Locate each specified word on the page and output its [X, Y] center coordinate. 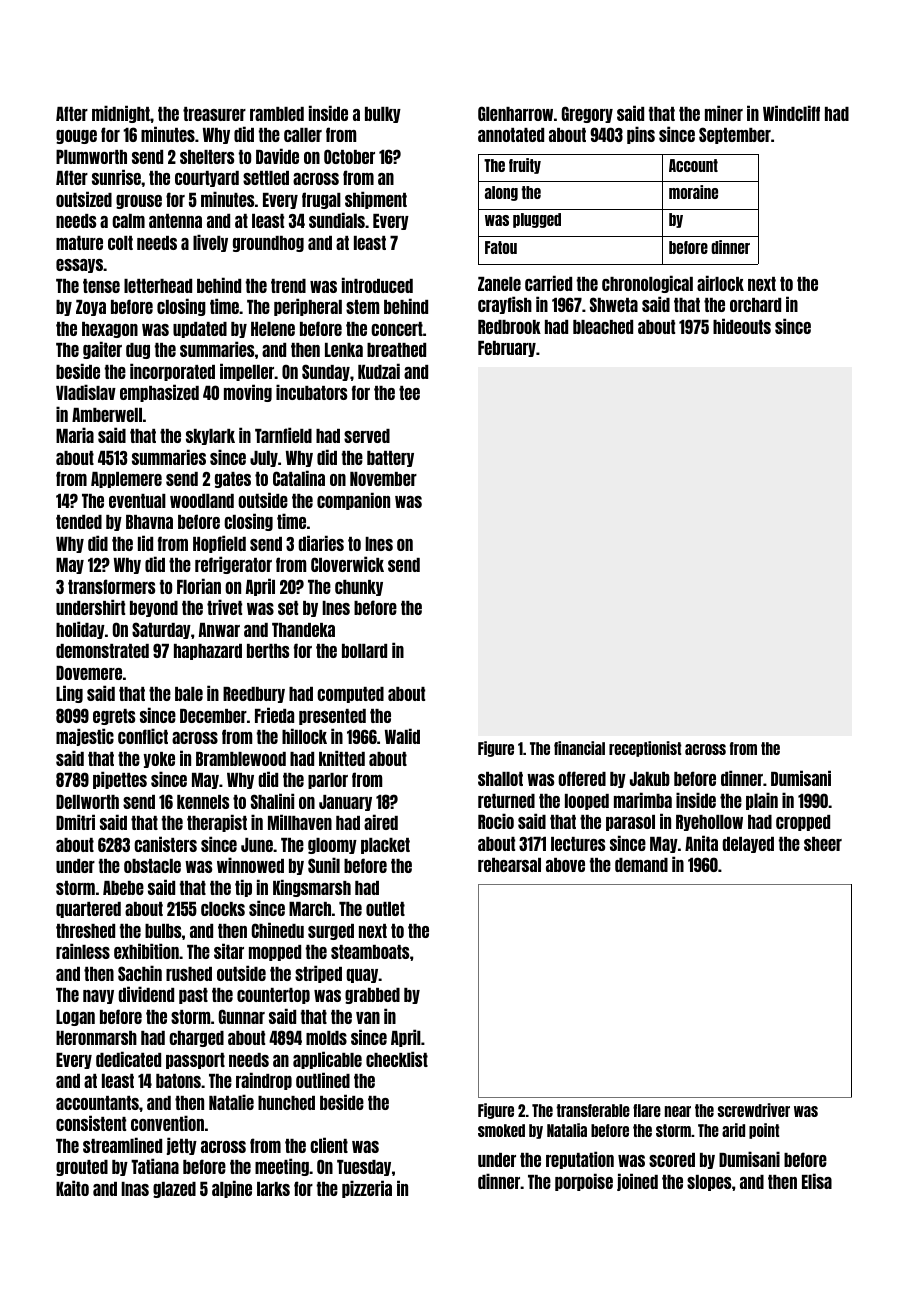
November [383, 479]
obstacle [152, 866]
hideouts [742, 326]
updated [200, 330]
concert [397, 329]
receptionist [645, 749]
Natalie [231, 1102]
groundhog [268, 244]
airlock [720, 283]
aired [381, 822]
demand [641, 865]
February [507, 349]
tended [79, 522]
